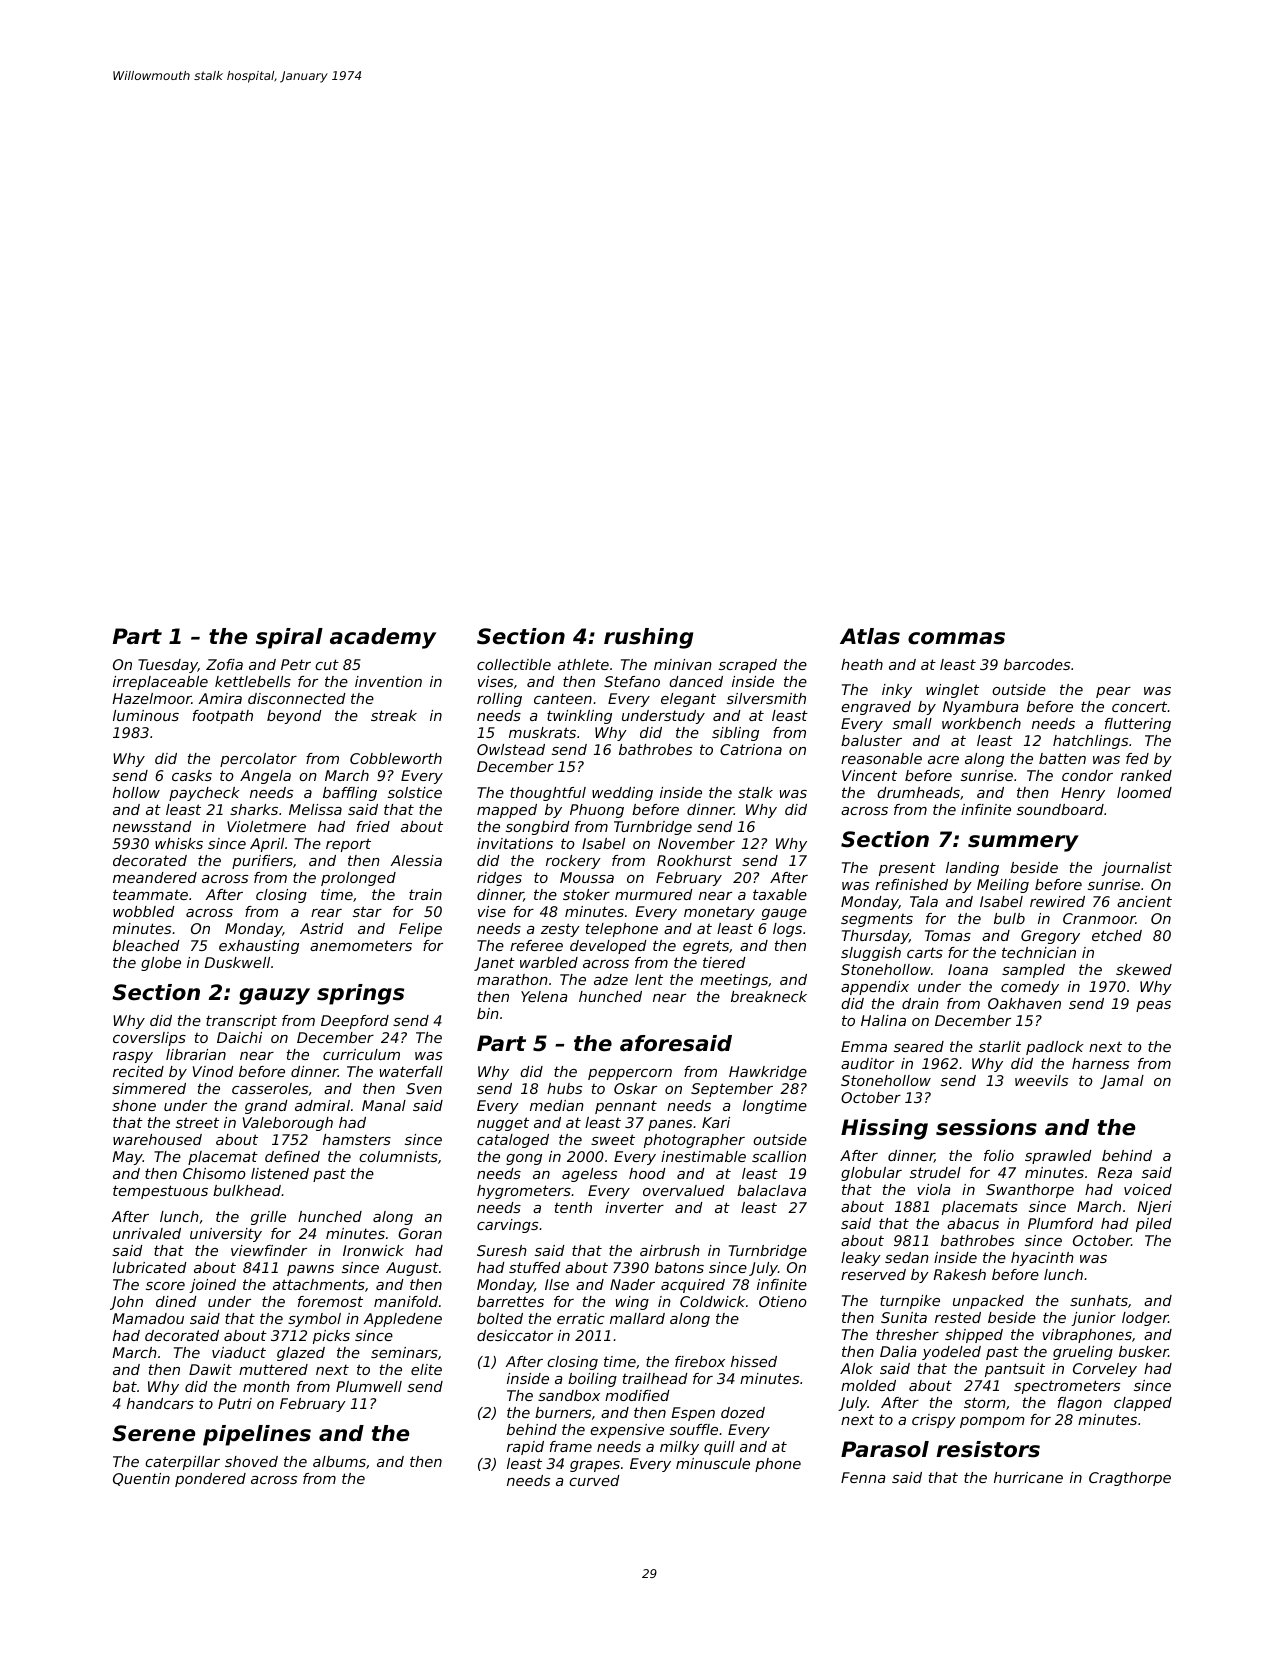 The image size is (1284, 1662). I want to click on Tuesday, so click(168, 666).
